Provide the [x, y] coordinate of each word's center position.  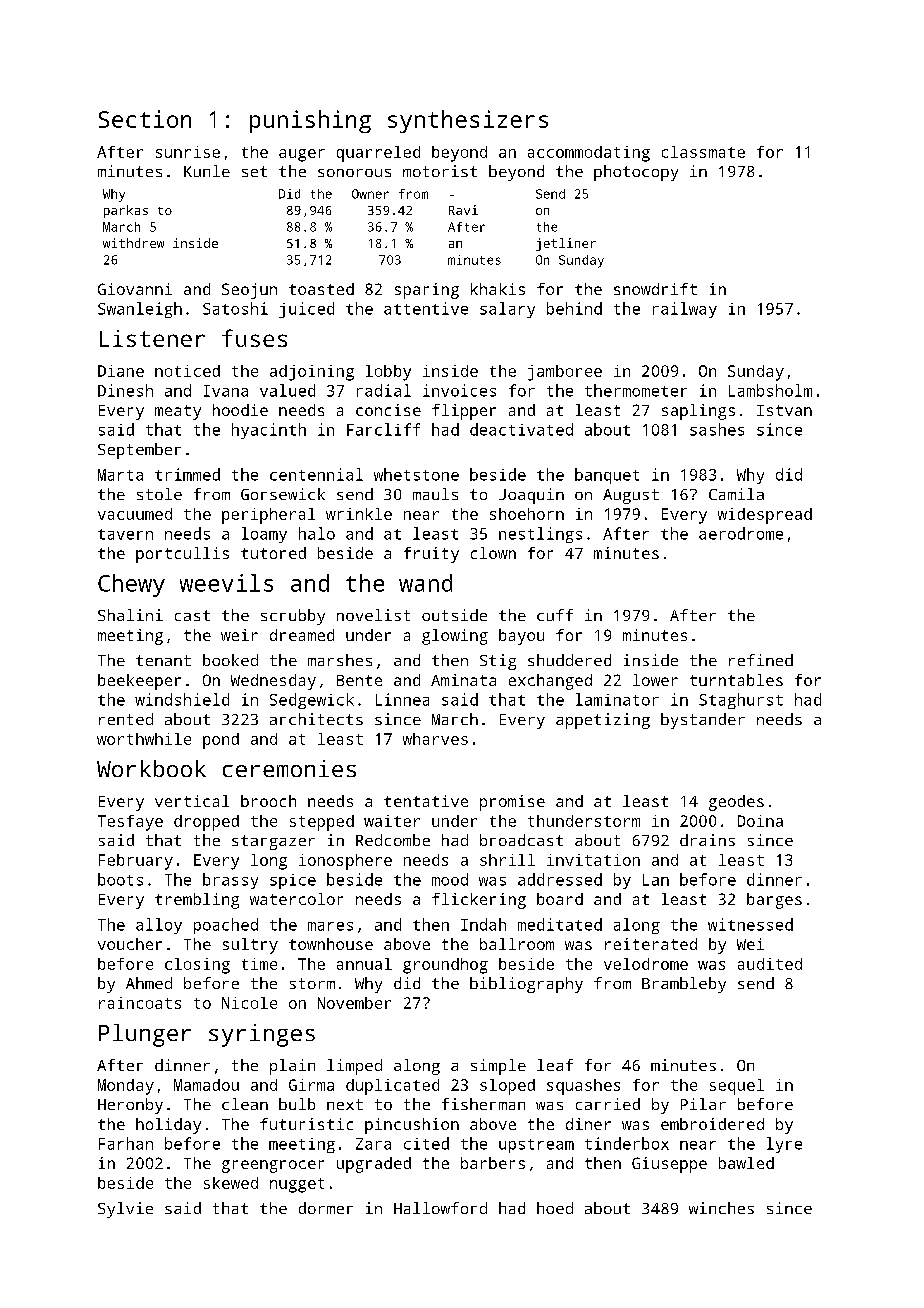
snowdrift [655, 289]
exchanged [550, 682]
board [560, 899]
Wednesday [273, 682]
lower [655, 680]
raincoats [140, 1003]
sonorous [354, 173]
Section [145, 119]
